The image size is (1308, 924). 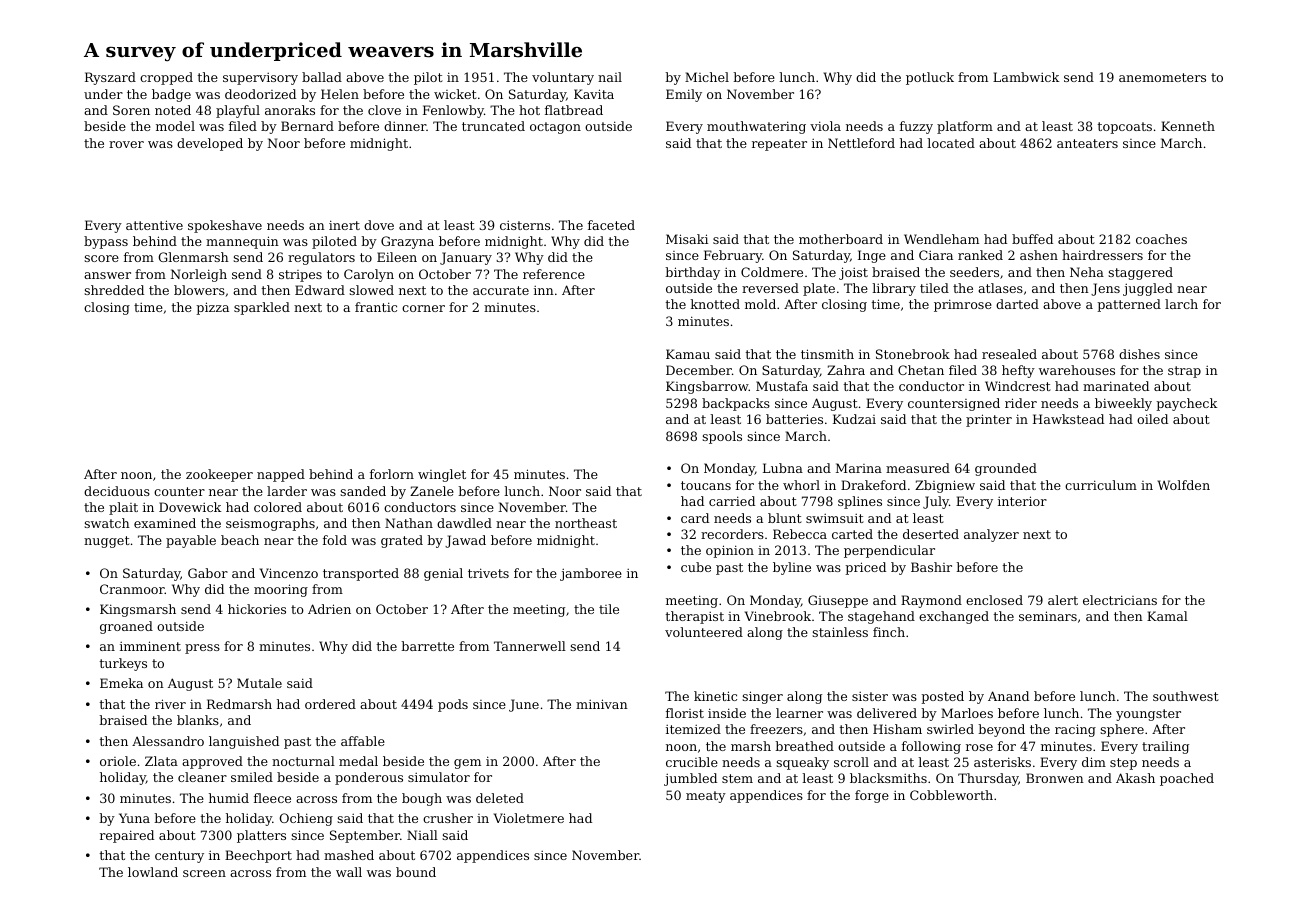 What do you see at coordinates (1184, 485) in the screenshot?
I see `Wolfden` at bounding box center [1184, 485].
